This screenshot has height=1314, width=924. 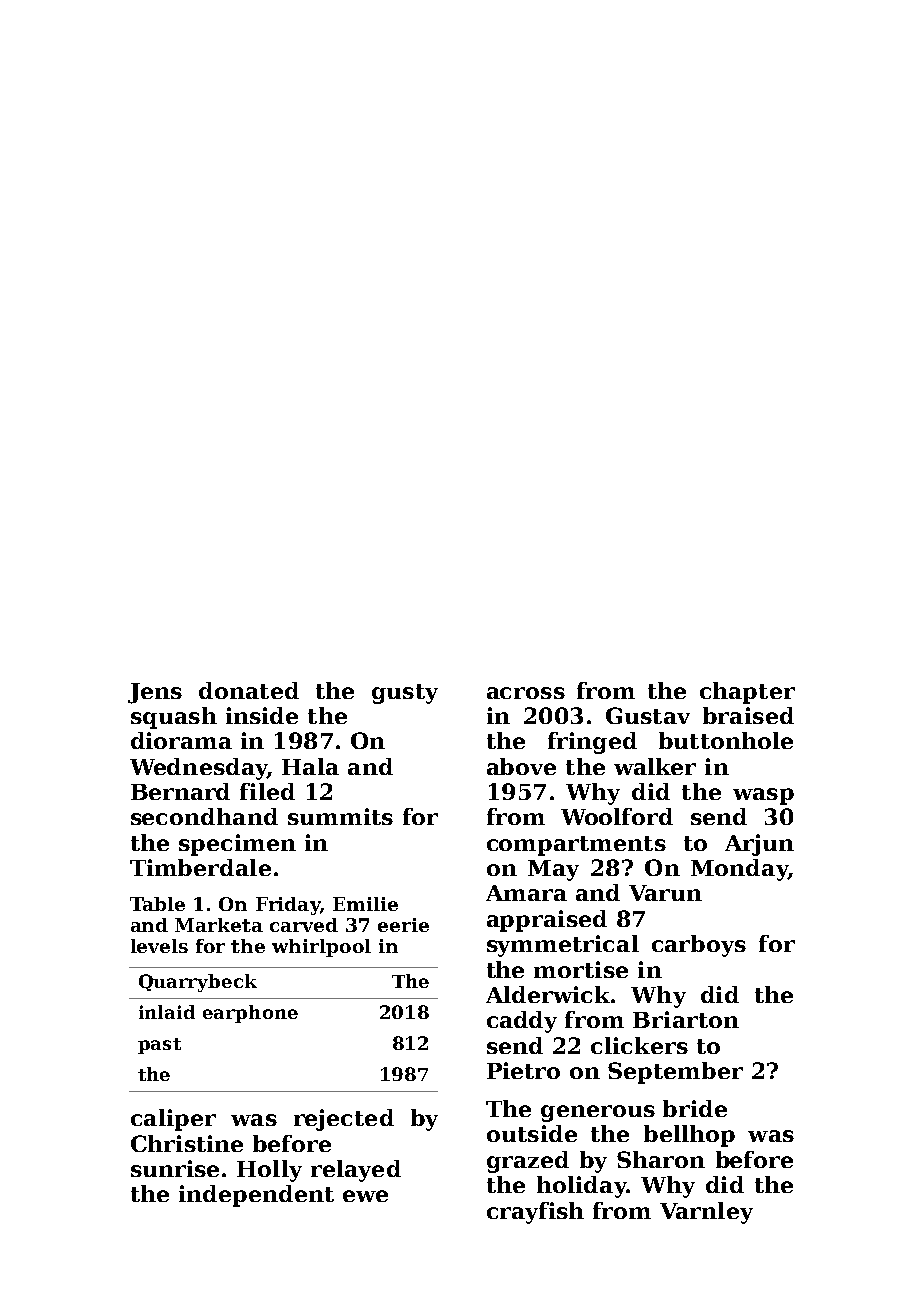 What do you see at coordinates (521, 766) in the screenshot?
I see `above` at bounding box center [521, 766].
